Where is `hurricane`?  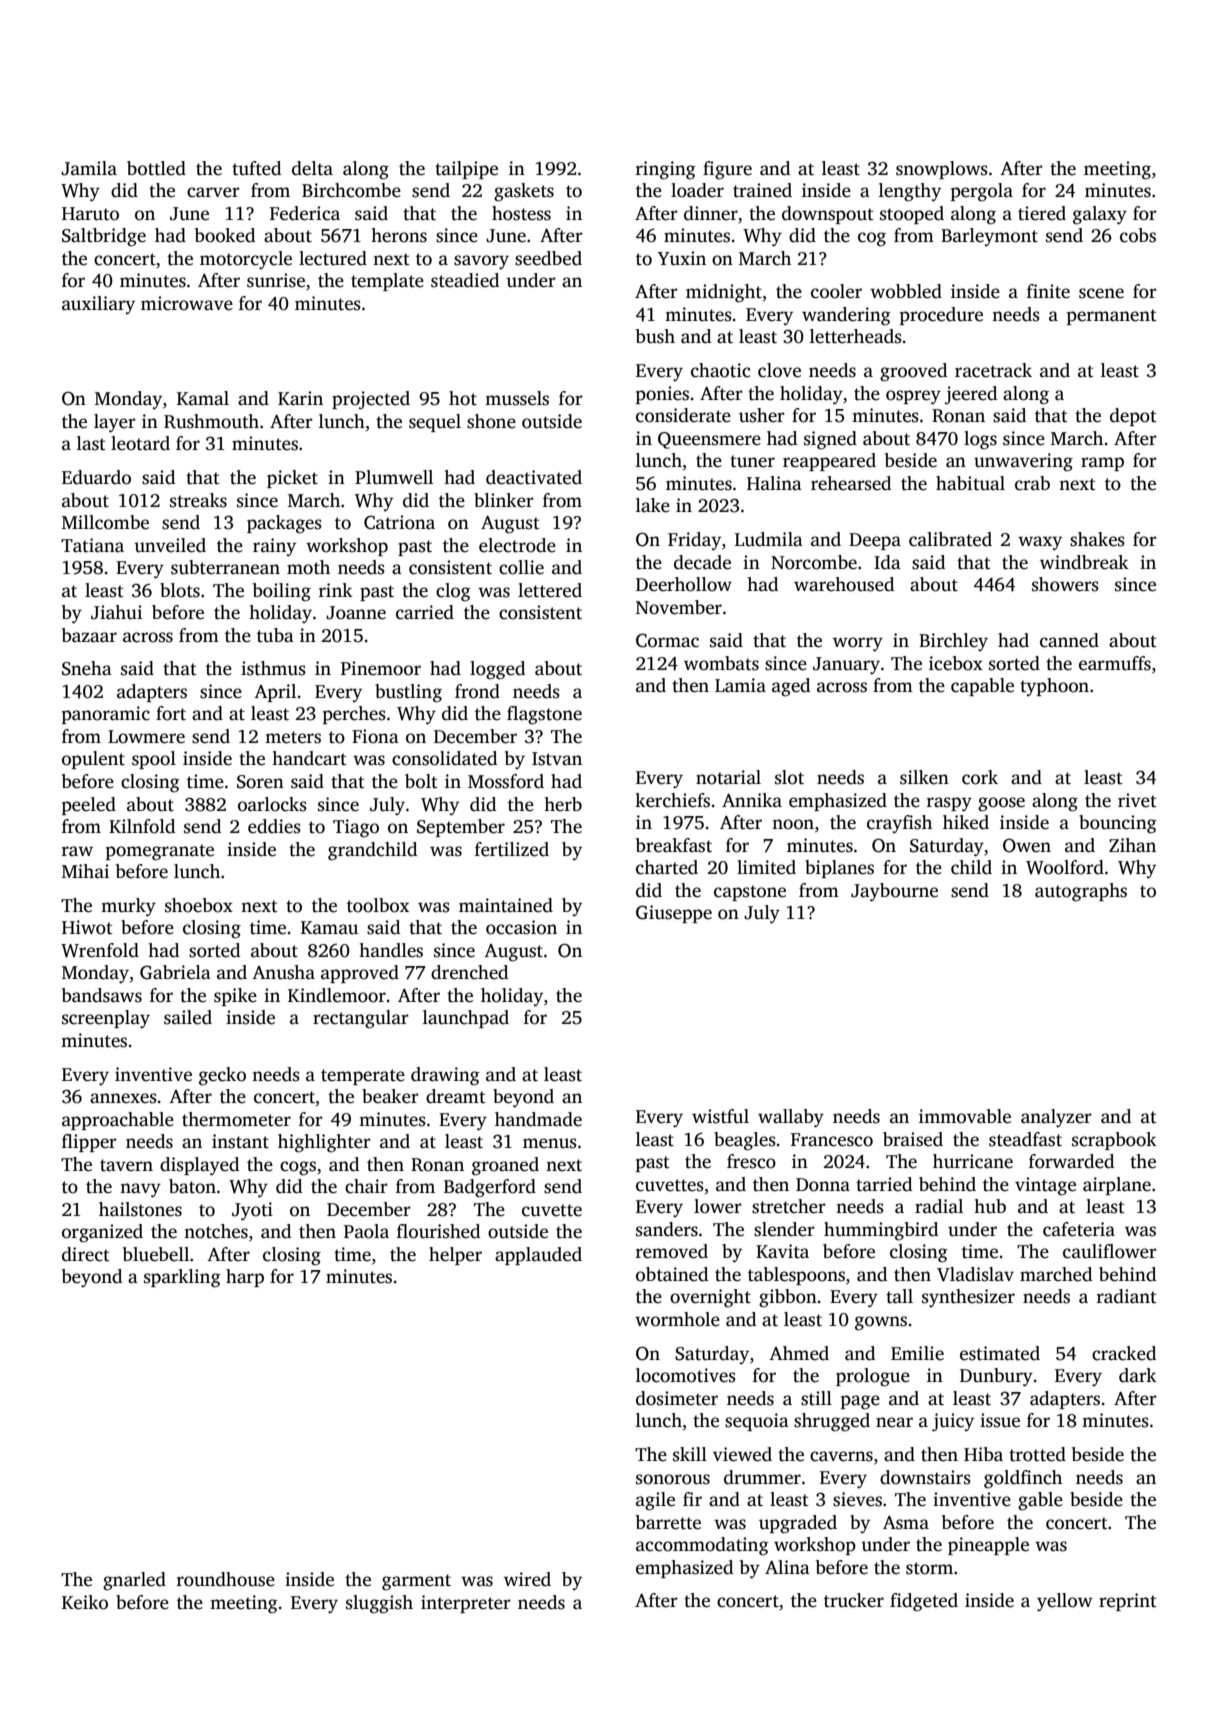
hurricane is located at coordinates (973, 1161).
